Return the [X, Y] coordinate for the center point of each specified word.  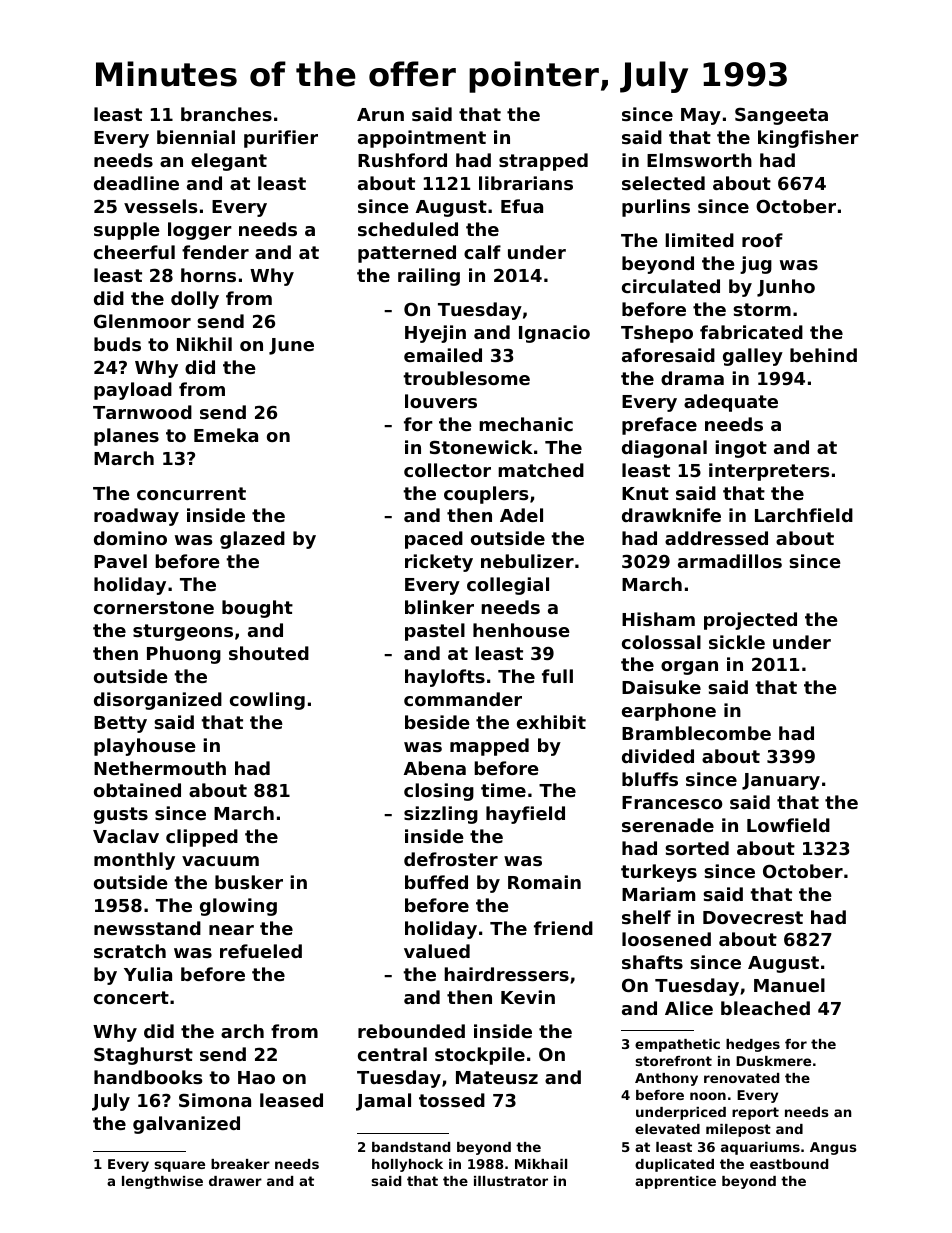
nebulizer [527, 561]
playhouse [145, 747]
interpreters [769, 472]
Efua [522, 206]
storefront [674, 1061]
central [392, 1054]
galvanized [186, 1125]
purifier [281, 139]
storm [762, 309]
